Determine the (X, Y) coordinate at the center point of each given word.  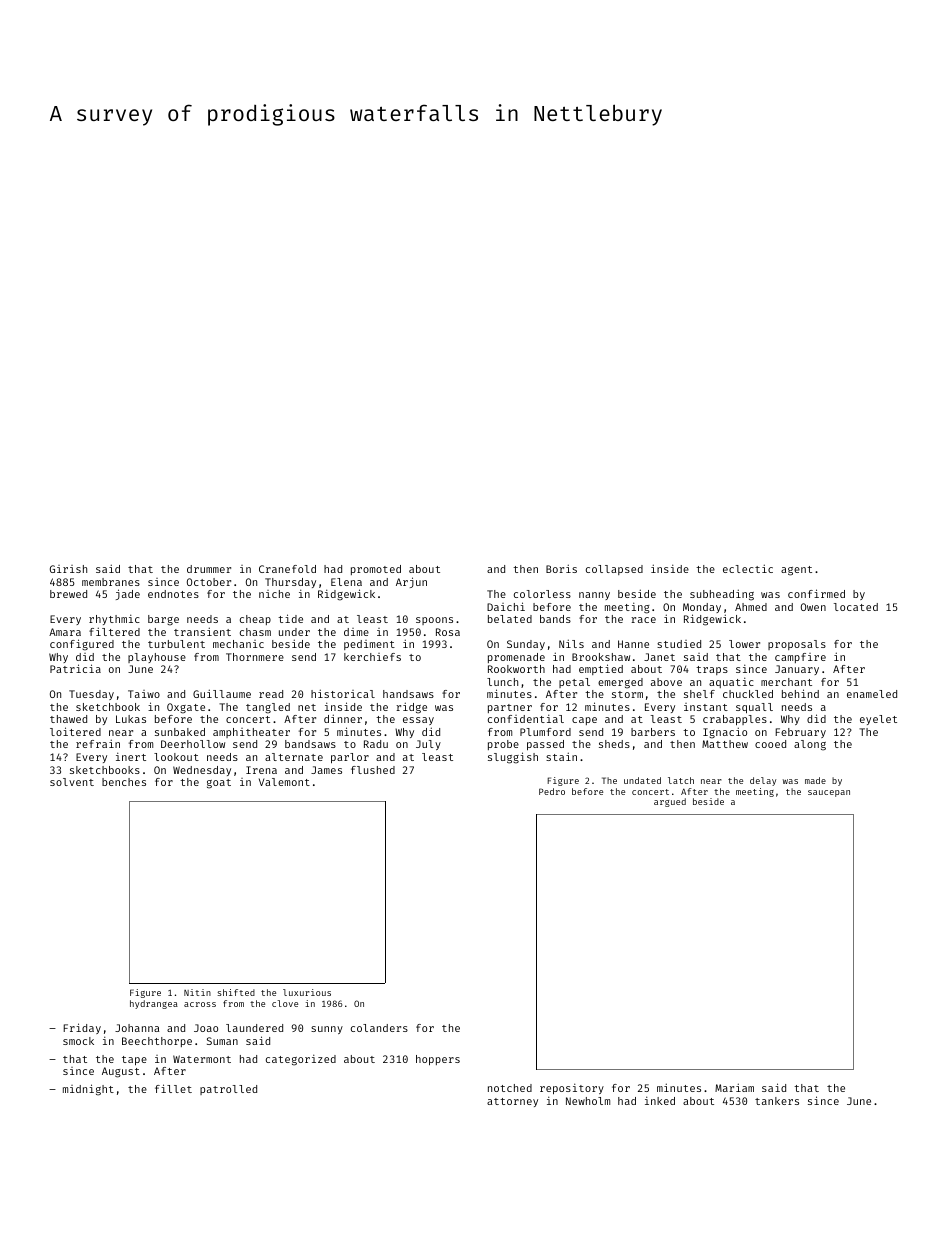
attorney (512, 1102)
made (815, 780)
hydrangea (154, 1004)
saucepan (829, 793)
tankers (777, 1101)
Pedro (552, 791)
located (856, 607)
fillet (173, 1088)
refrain (98, 743)
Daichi (506, 606)
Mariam (734, 1087)
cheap (255, 620)
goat (219, 784)
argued (670, 802)
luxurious (307, 992)
